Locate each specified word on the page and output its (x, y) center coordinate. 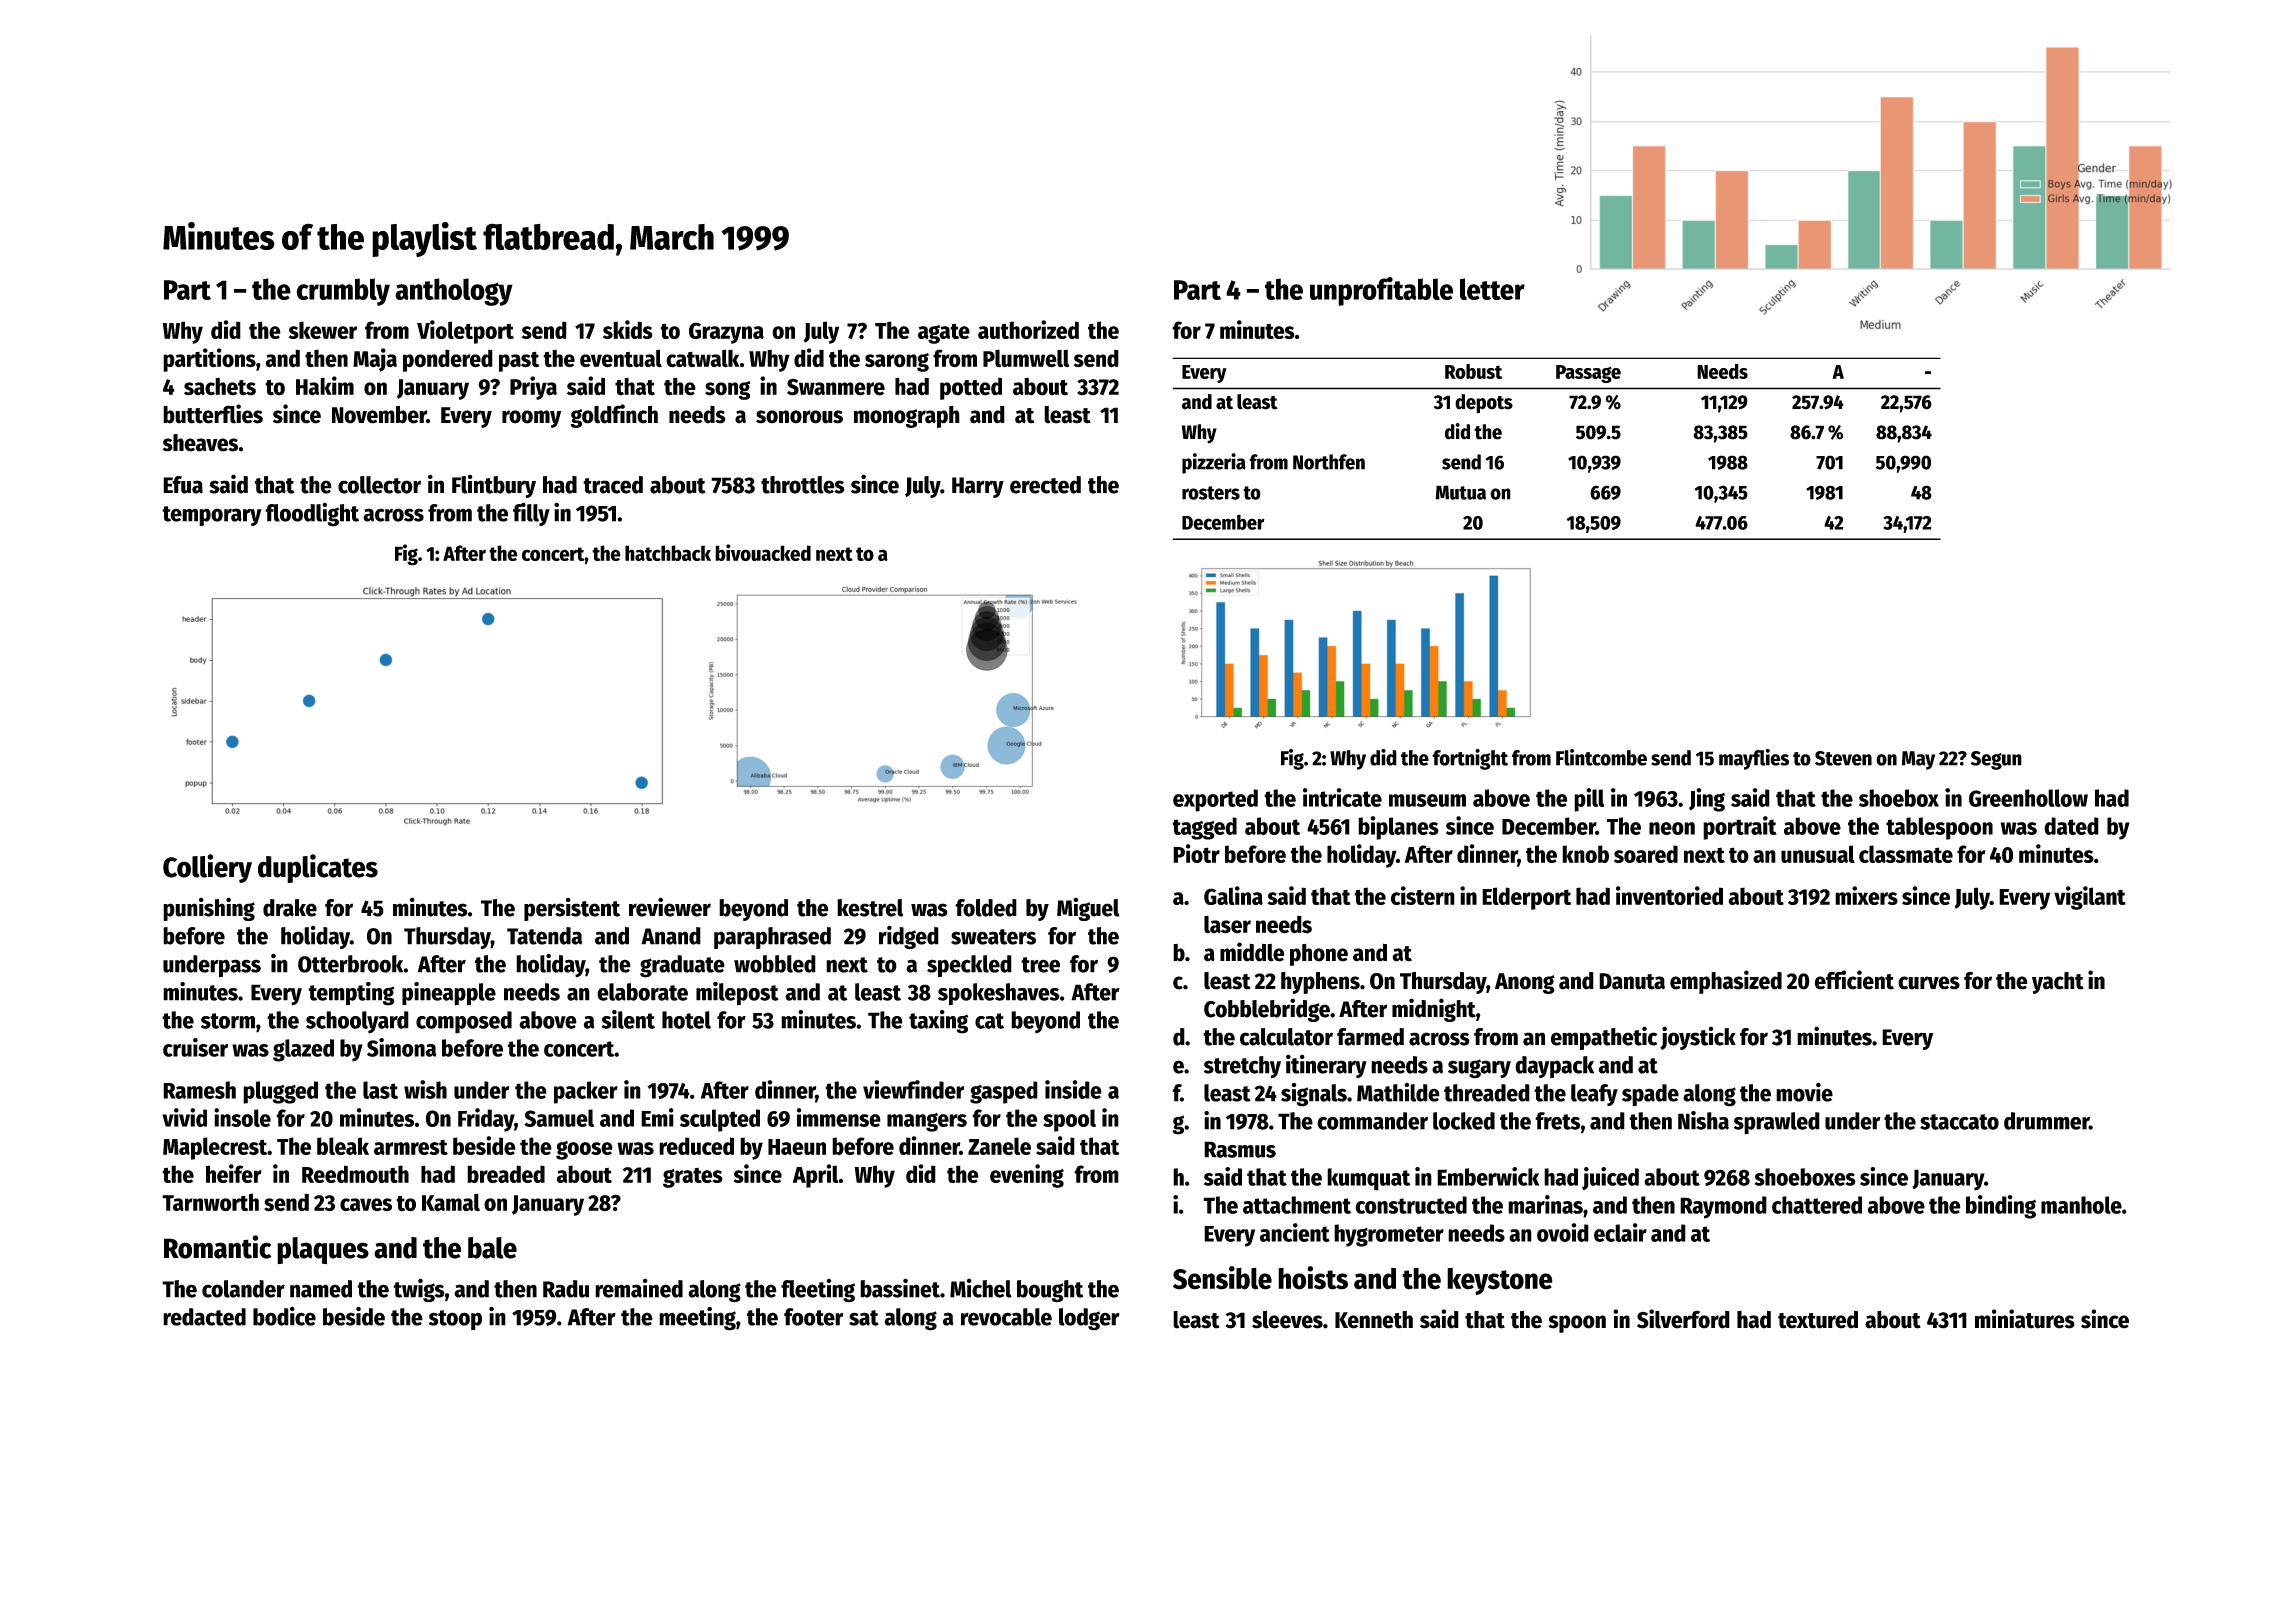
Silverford (1683, 1319)
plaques (323, 1250)
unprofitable (1381, 291)
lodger (1089, 1319)
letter (1492, 289)
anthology (454, 292)
